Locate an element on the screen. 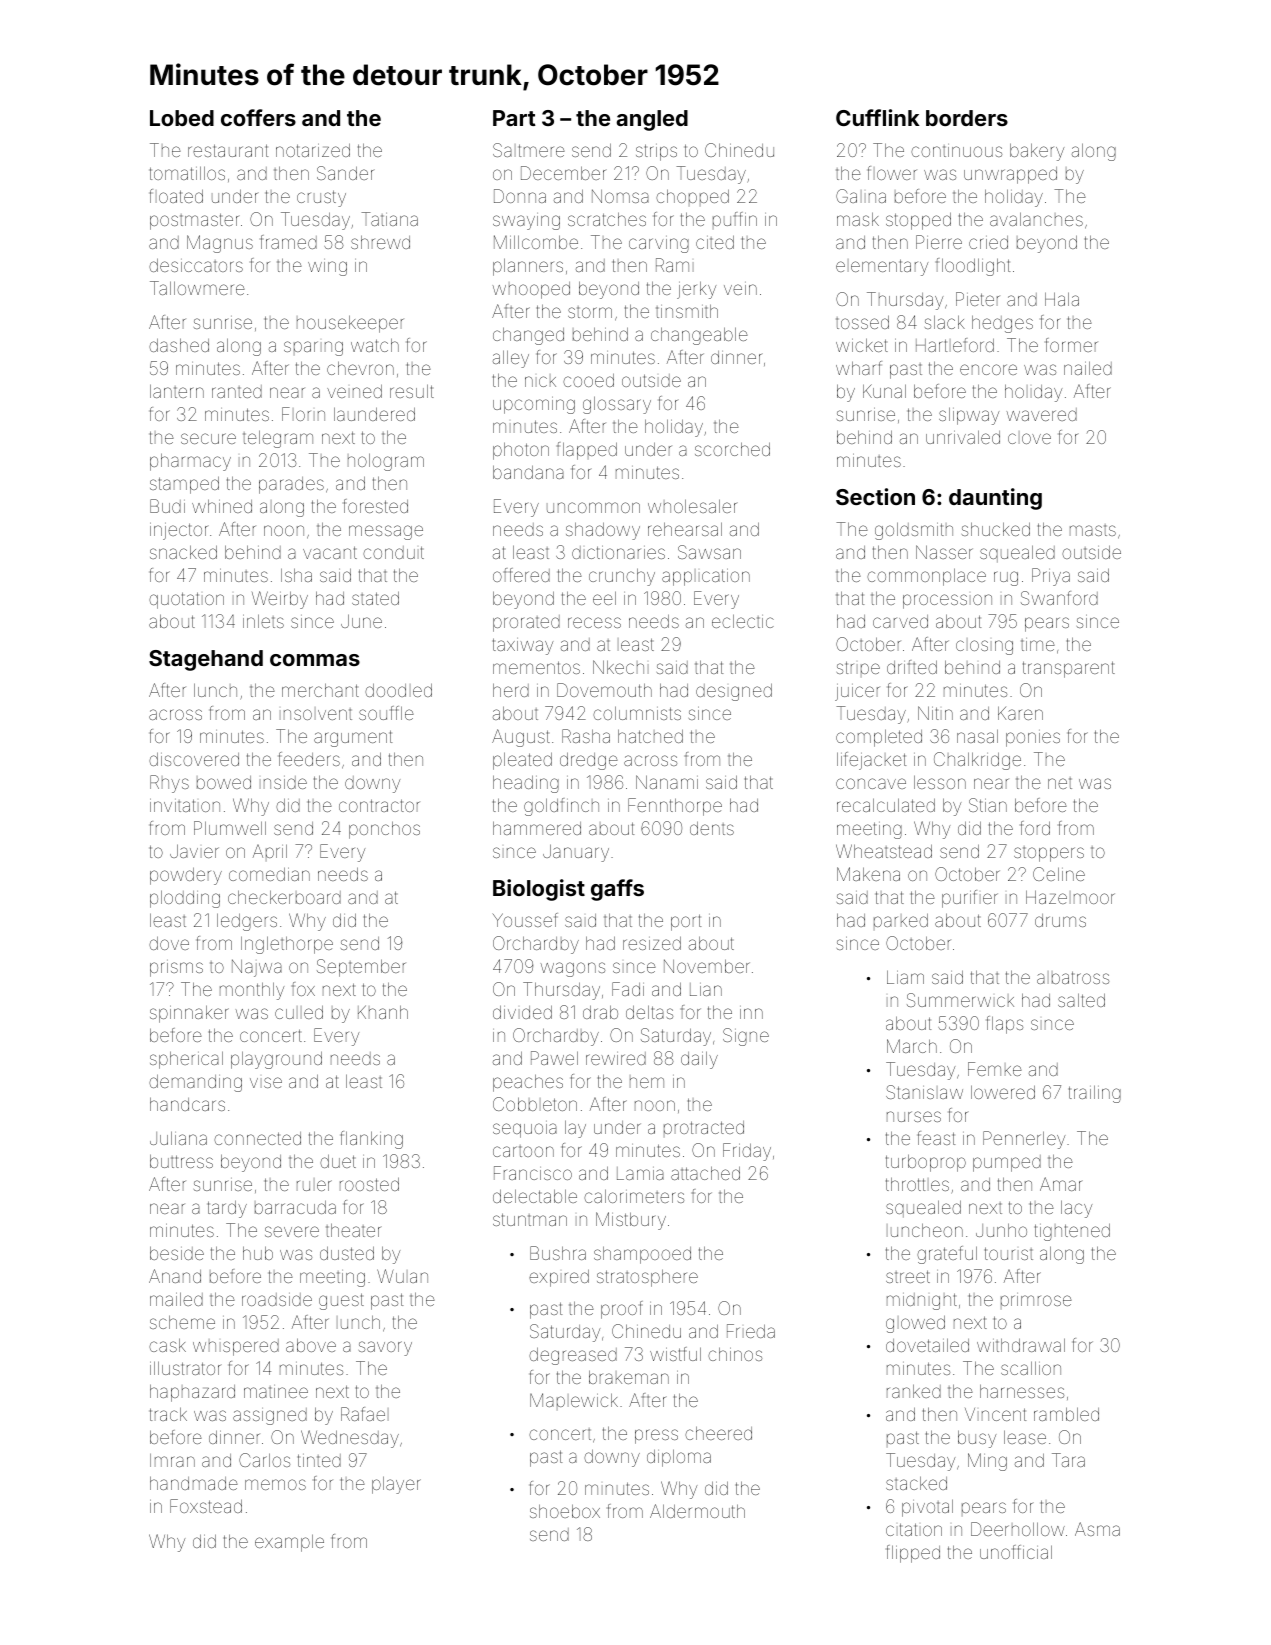  Imran is located at coordinates (172, 1460).
